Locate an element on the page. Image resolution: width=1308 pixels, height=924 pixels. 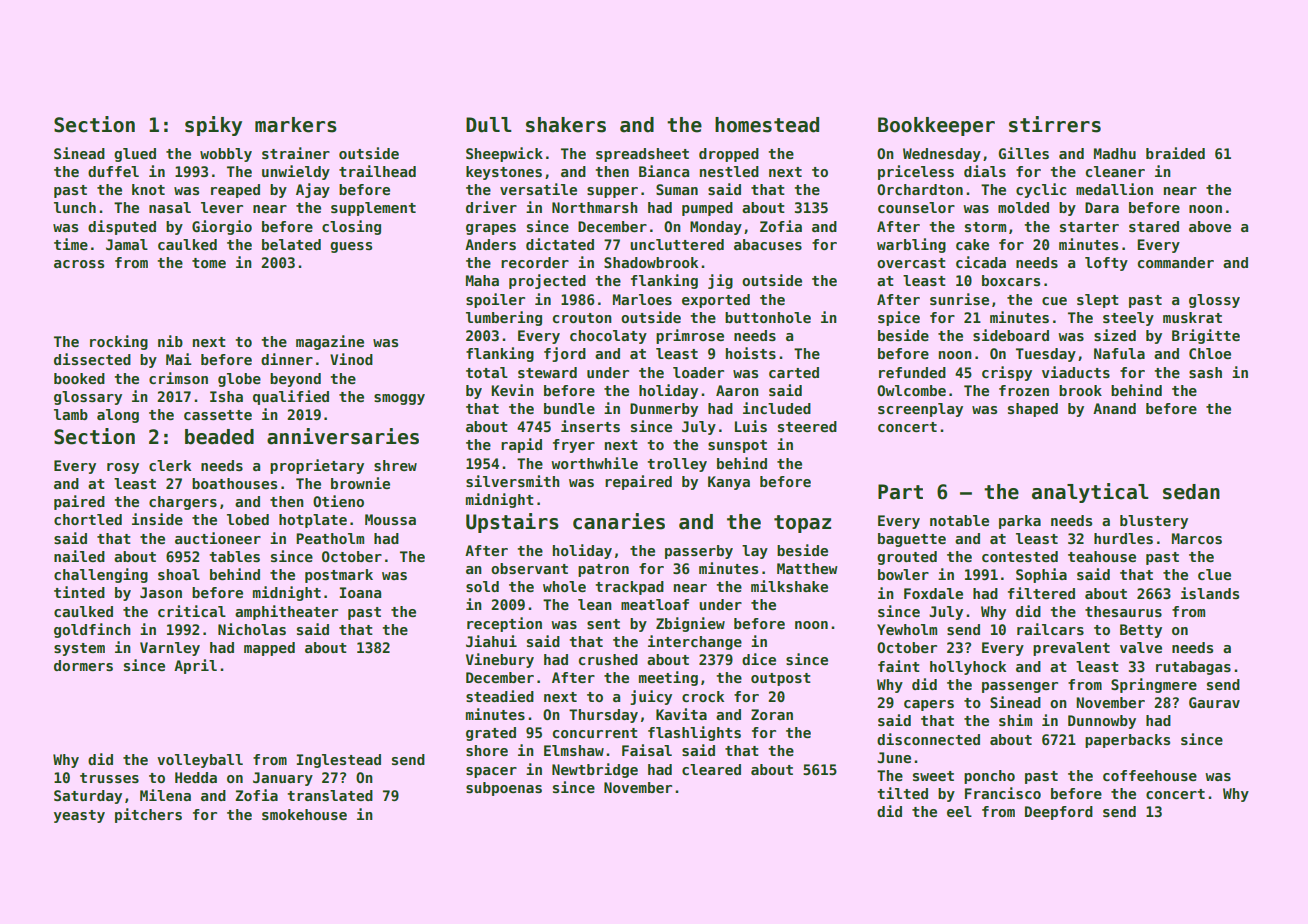
Bookkeeper is located at coordinates (936, 126).
